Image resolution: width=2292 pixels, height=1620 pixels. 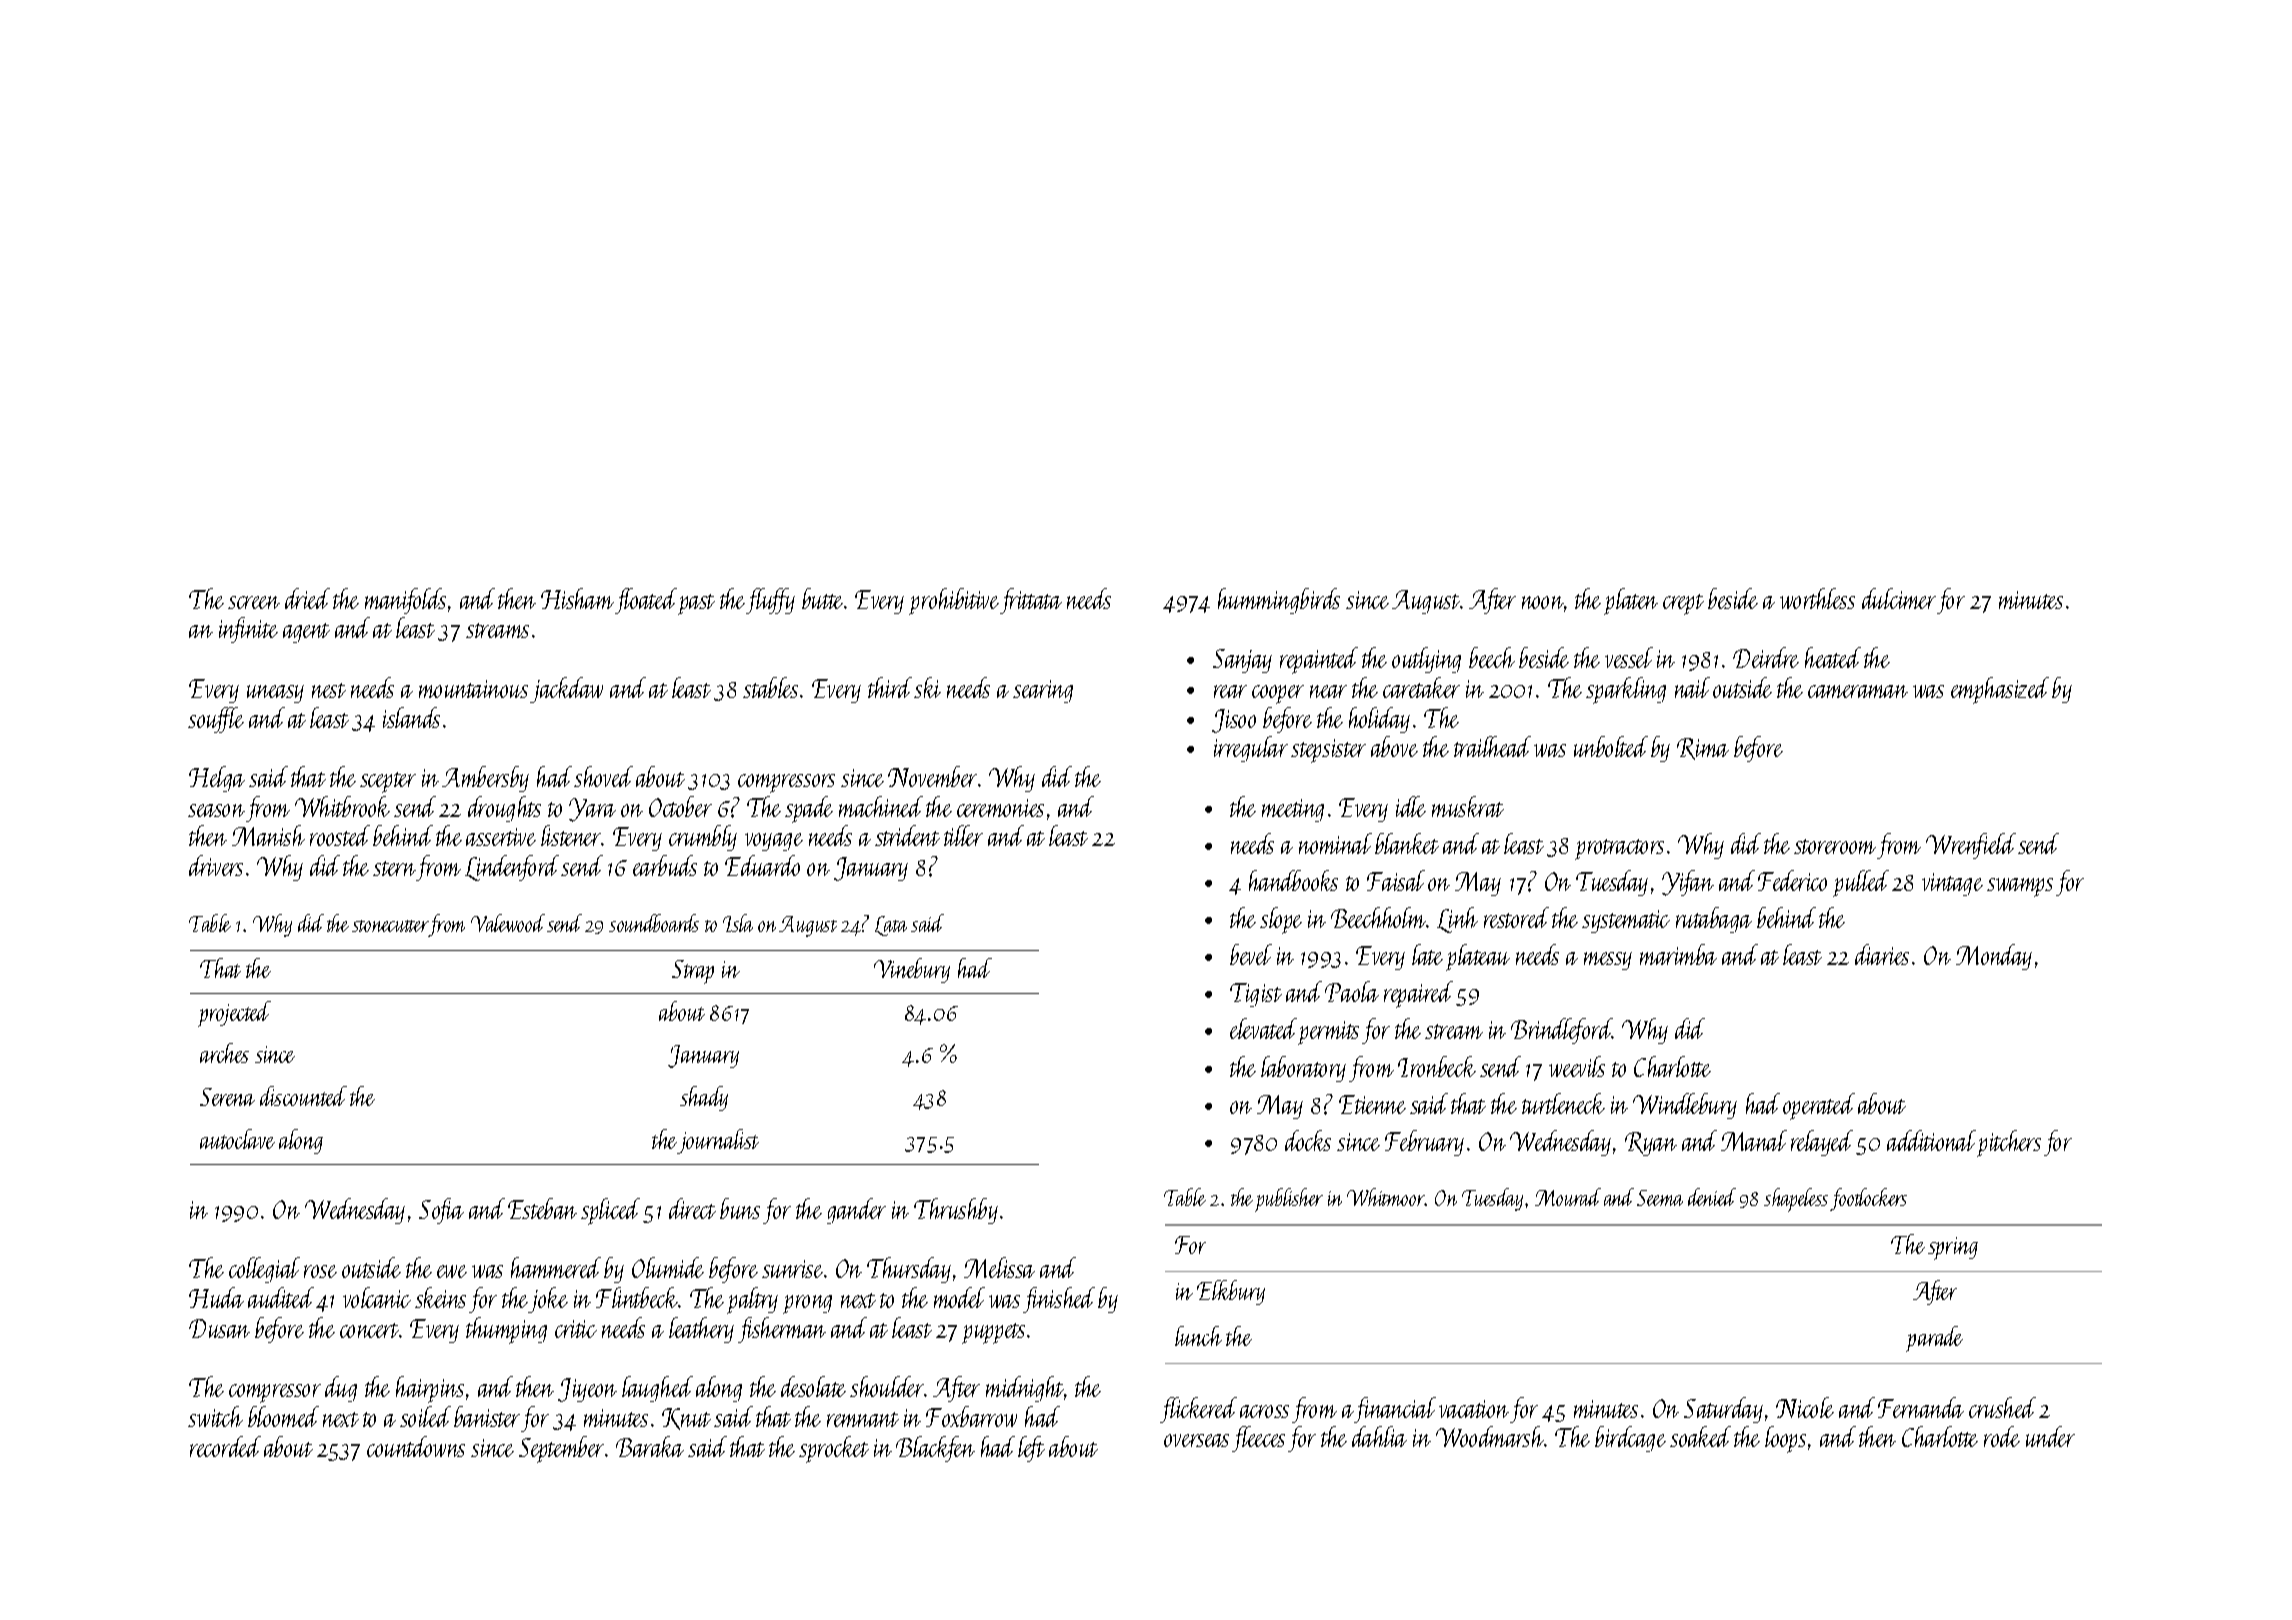 I want to click on rode, so click(x=2002, y=1436).
